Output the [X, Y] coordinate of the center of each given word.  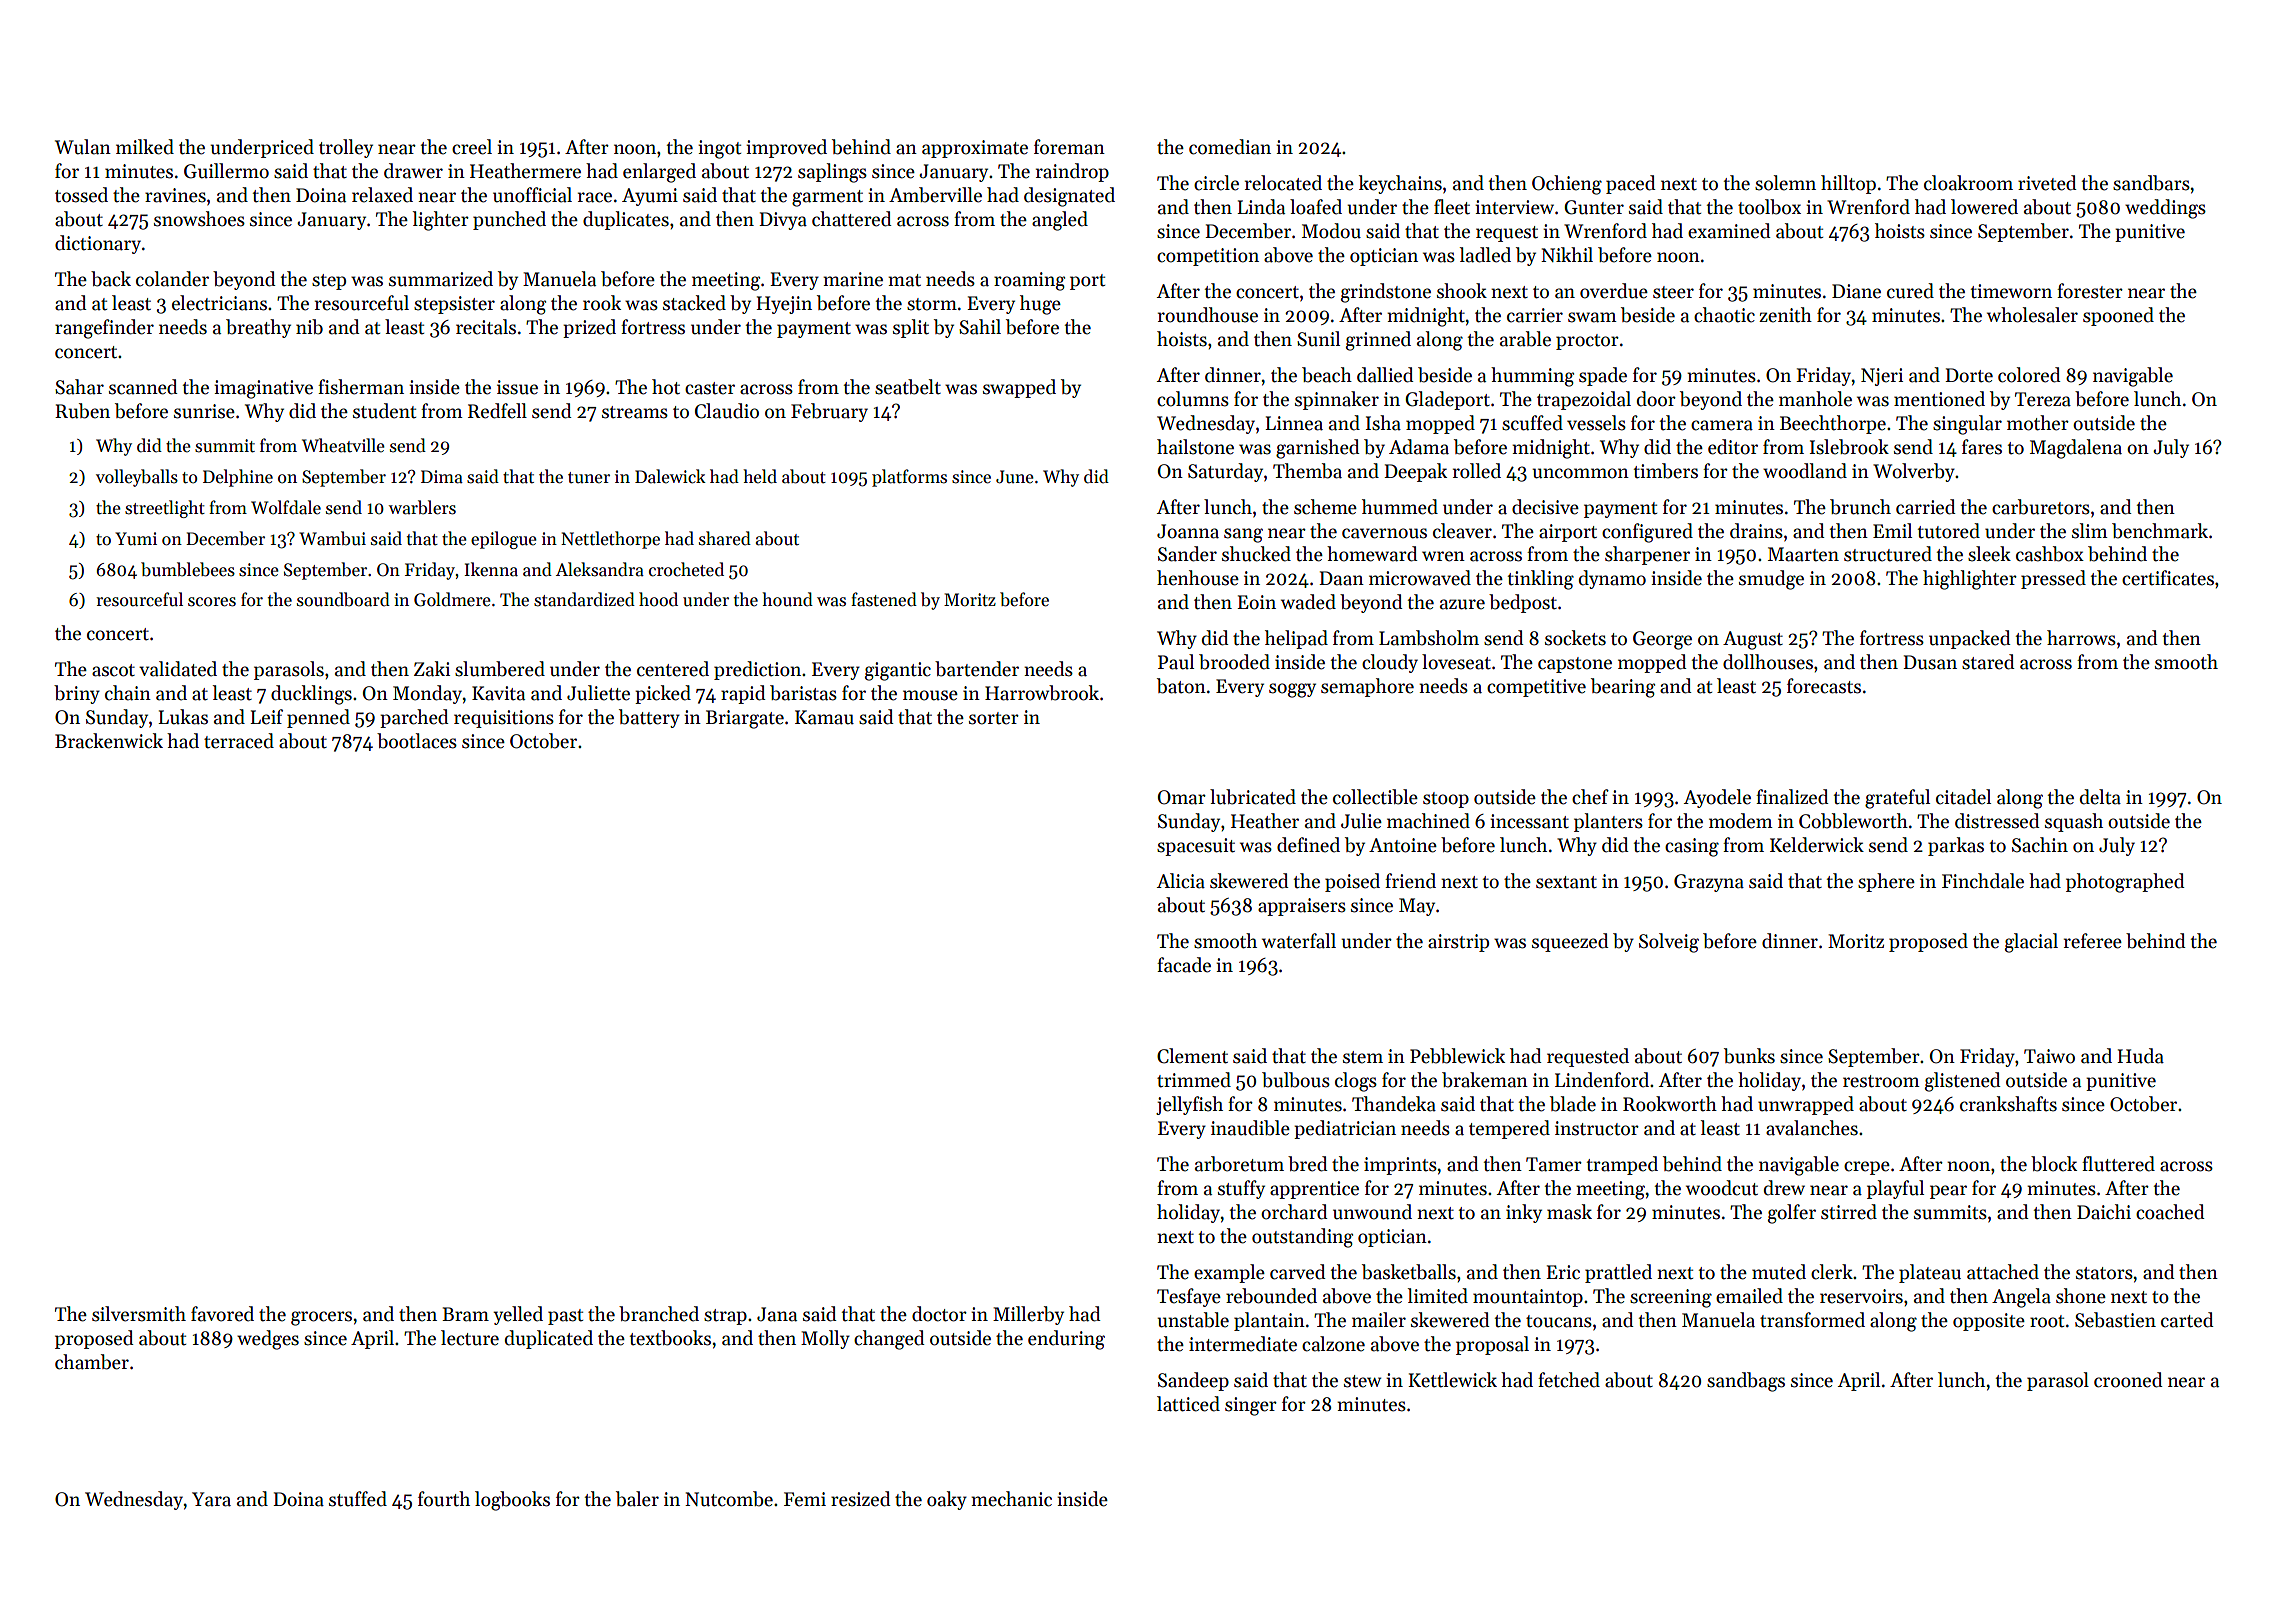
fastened [884, 599]
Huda [2140, 1056]
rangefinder [104, 329]
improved [786, 148]
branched [659, 1314]
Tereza [2043, 399]
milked [145, 147]
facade [1184, 965]
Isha [1383, 423]
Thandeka [1394, 1104]
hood [658, 599]
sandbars [2151, 183]
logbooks [512, 1501]
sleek [1989, 554]
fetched [1569, 1380]
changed [889, 1340]
